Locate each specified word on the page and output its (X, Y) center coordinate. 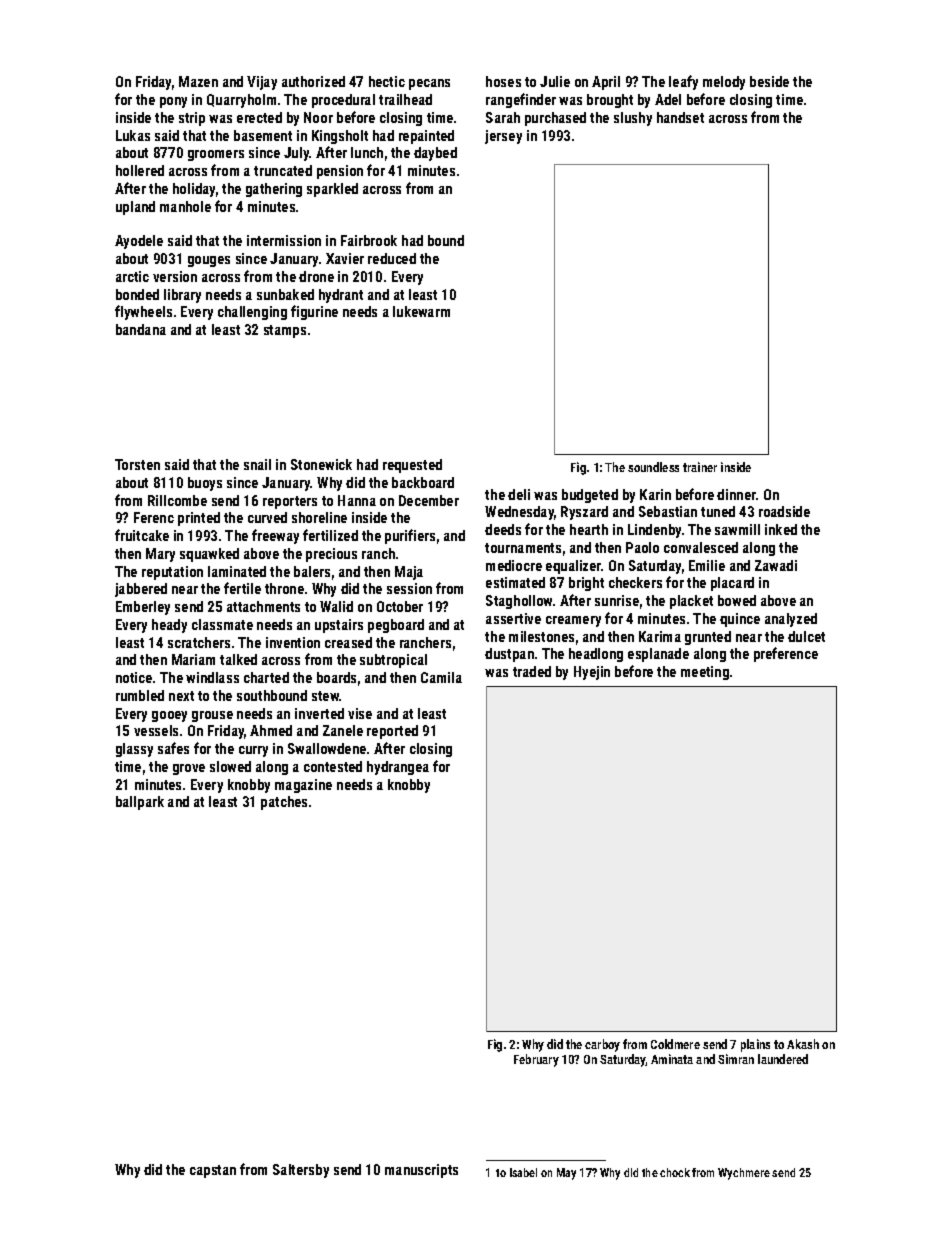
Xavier (345, 258)
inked (781, 529)
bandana (141, 329)
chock (675, 1172)
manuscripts (421, 1171)
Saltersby (301, 1171)
